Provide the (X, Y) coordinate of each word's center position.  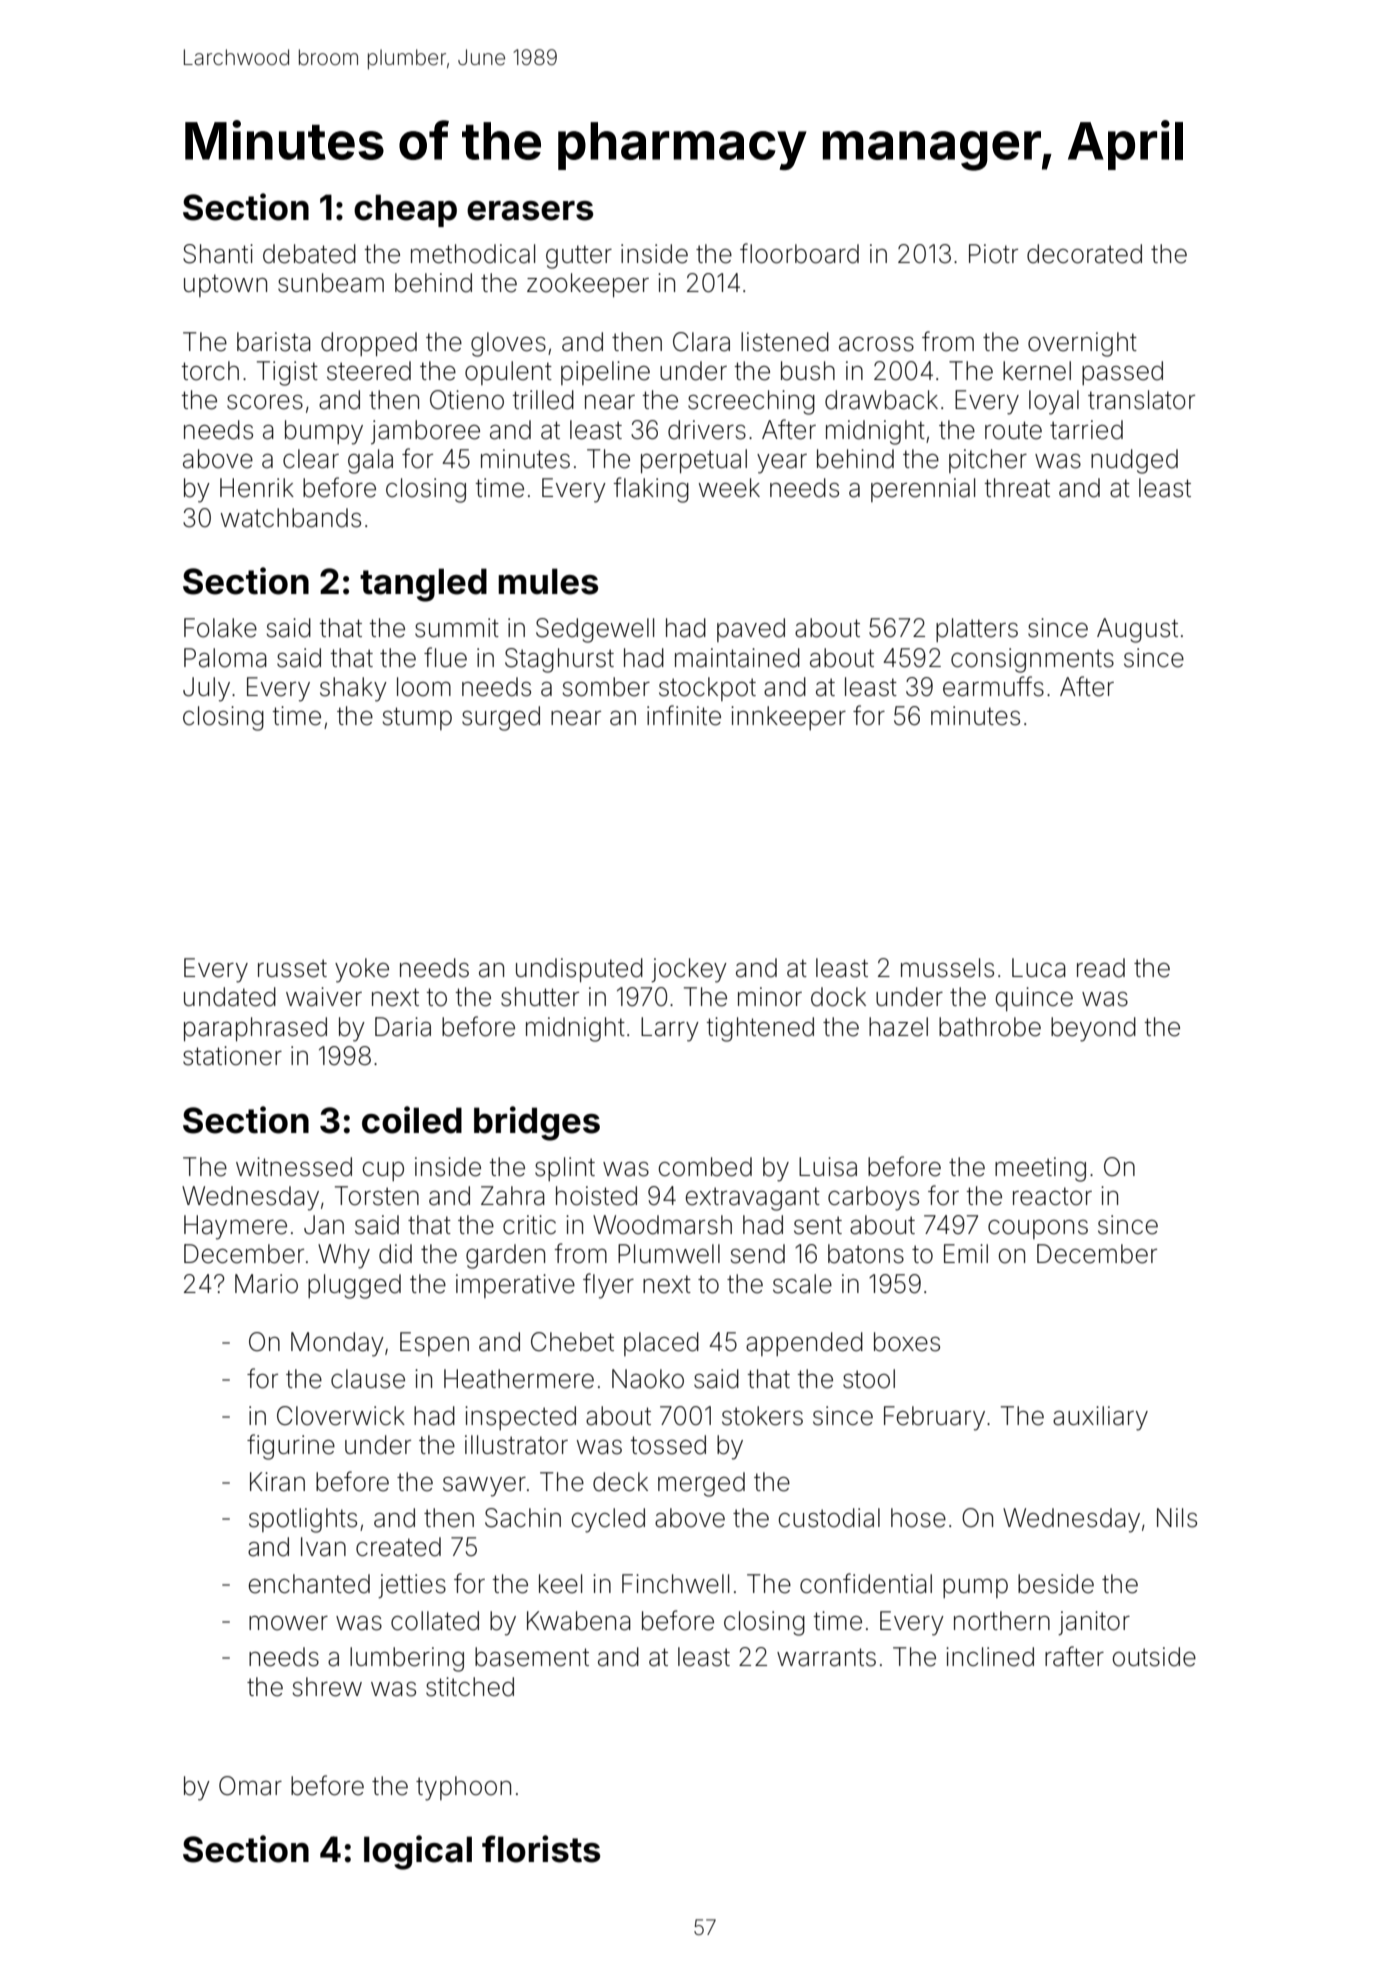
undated (230, 997)
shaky (353, 689)
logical (418, 1852)
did (395, 1254)
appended (804, 1344)
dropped (369, 344)
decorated (1084, 254)
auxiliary (1100, 1418)
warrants (826, 1657)
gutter (579, 257)
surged (501, 718)
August (1137, 630)
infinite (684, 715)
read (1101, 968)
